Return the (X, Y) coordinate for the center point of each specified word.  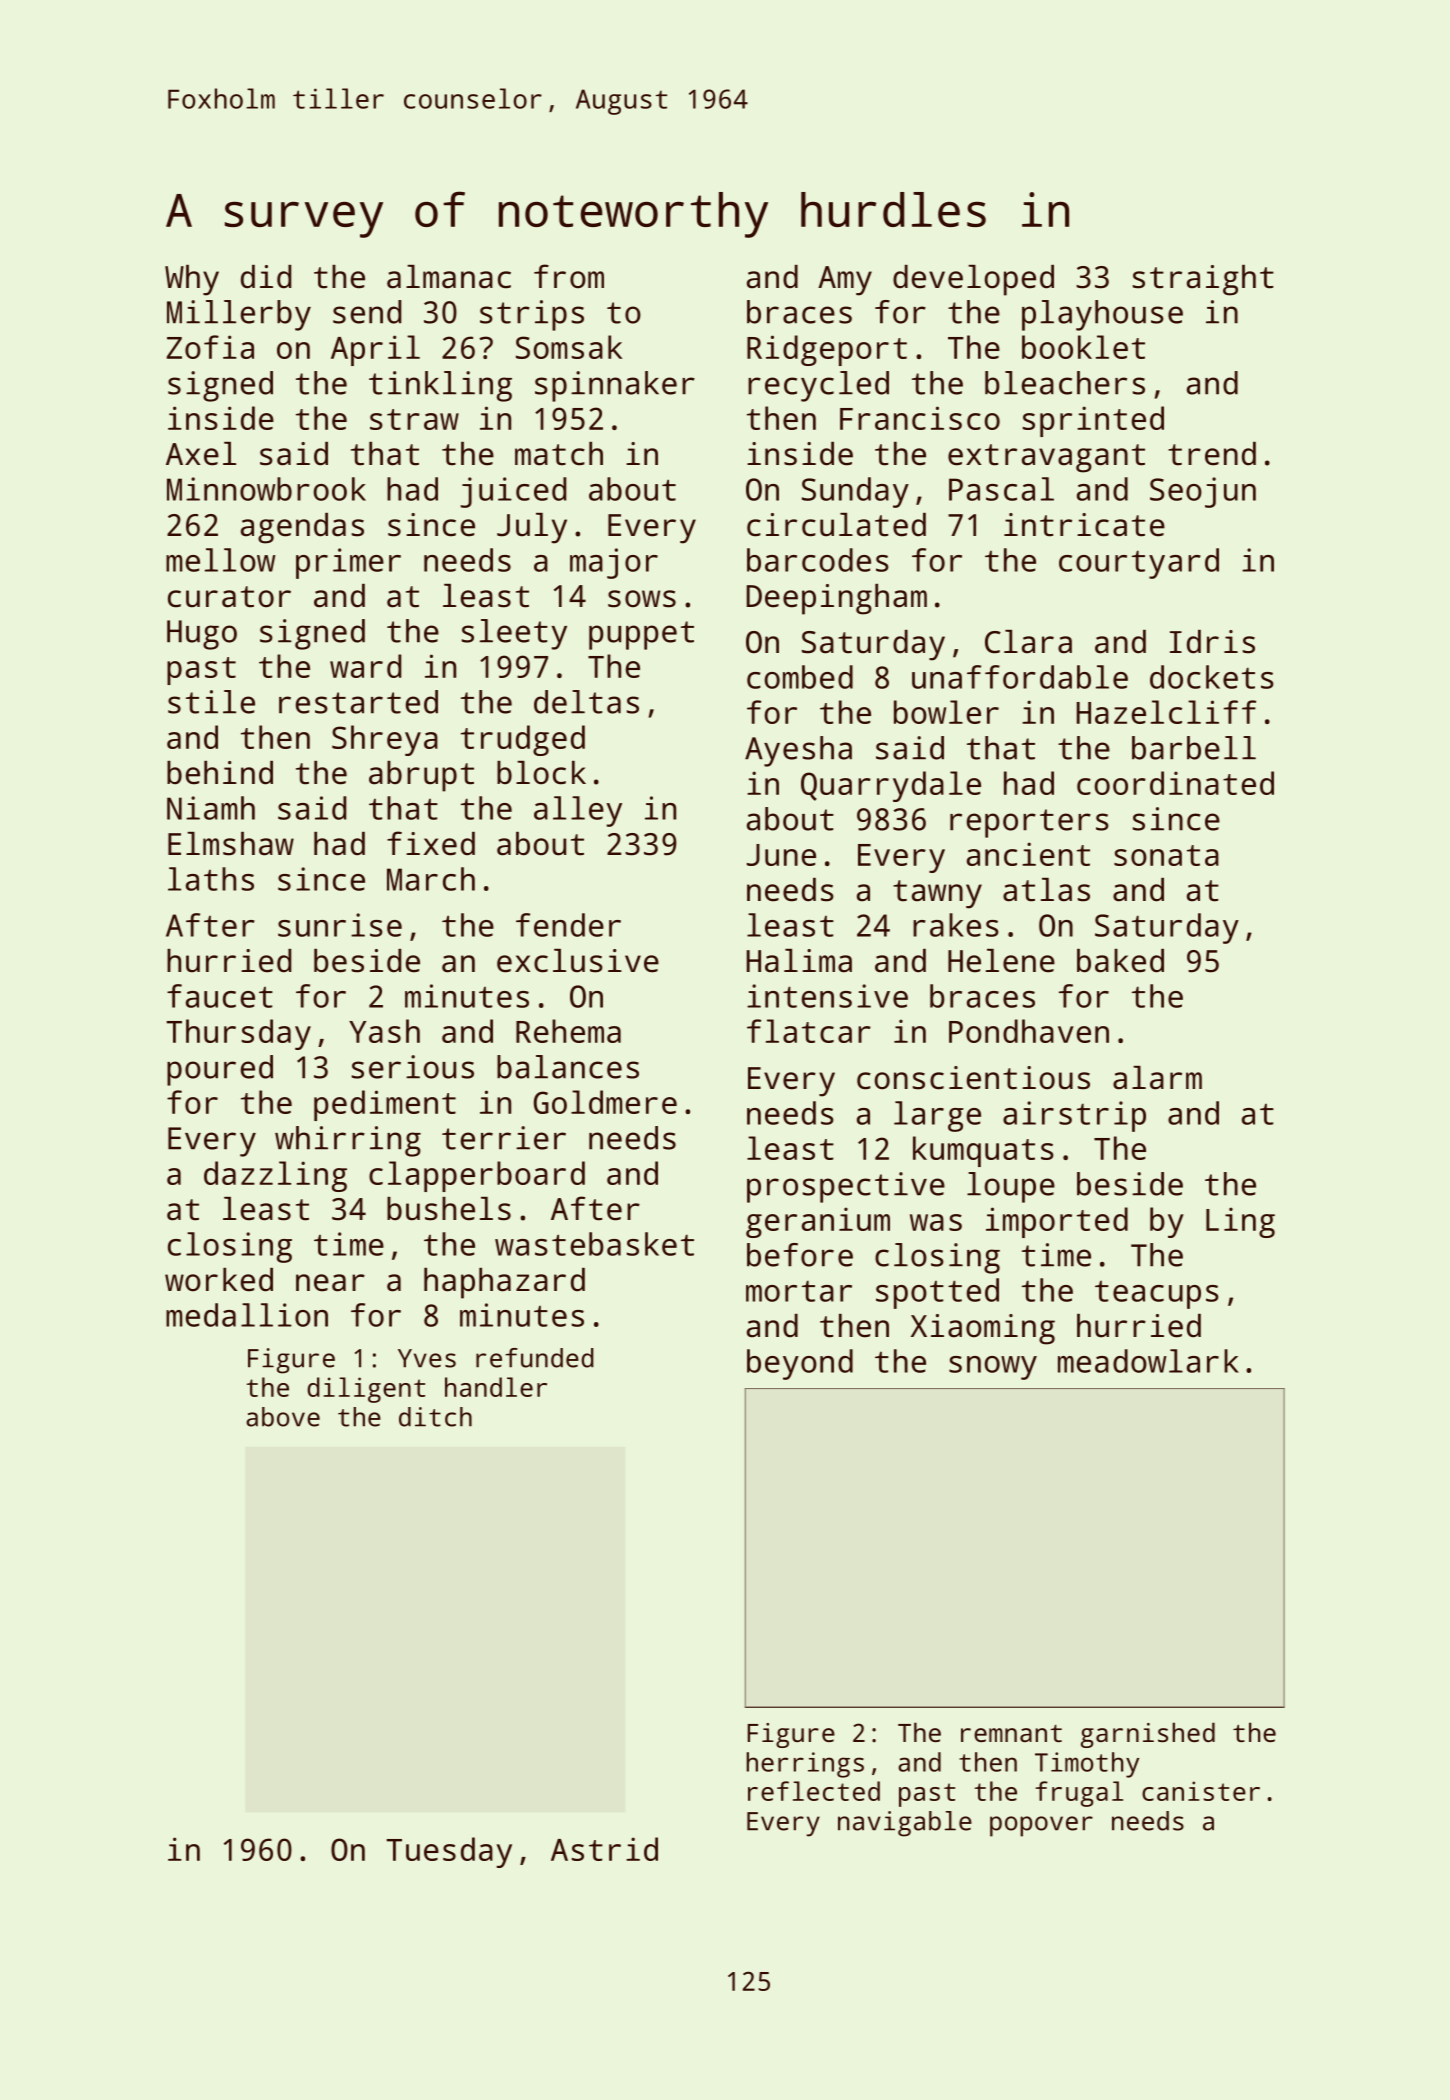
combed (800, 677)
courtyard (1139, 563)
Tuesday (449, 1852)
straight (1203, 280)
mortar (799, 1291)
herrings (805, 1765)
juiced (513, 492)
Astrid (604, 1849)
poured (220, 1070)
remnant (1011, 1733)
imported (1057, 1222)
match (559, 454)
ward (365, 666)
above (283, 1417)
